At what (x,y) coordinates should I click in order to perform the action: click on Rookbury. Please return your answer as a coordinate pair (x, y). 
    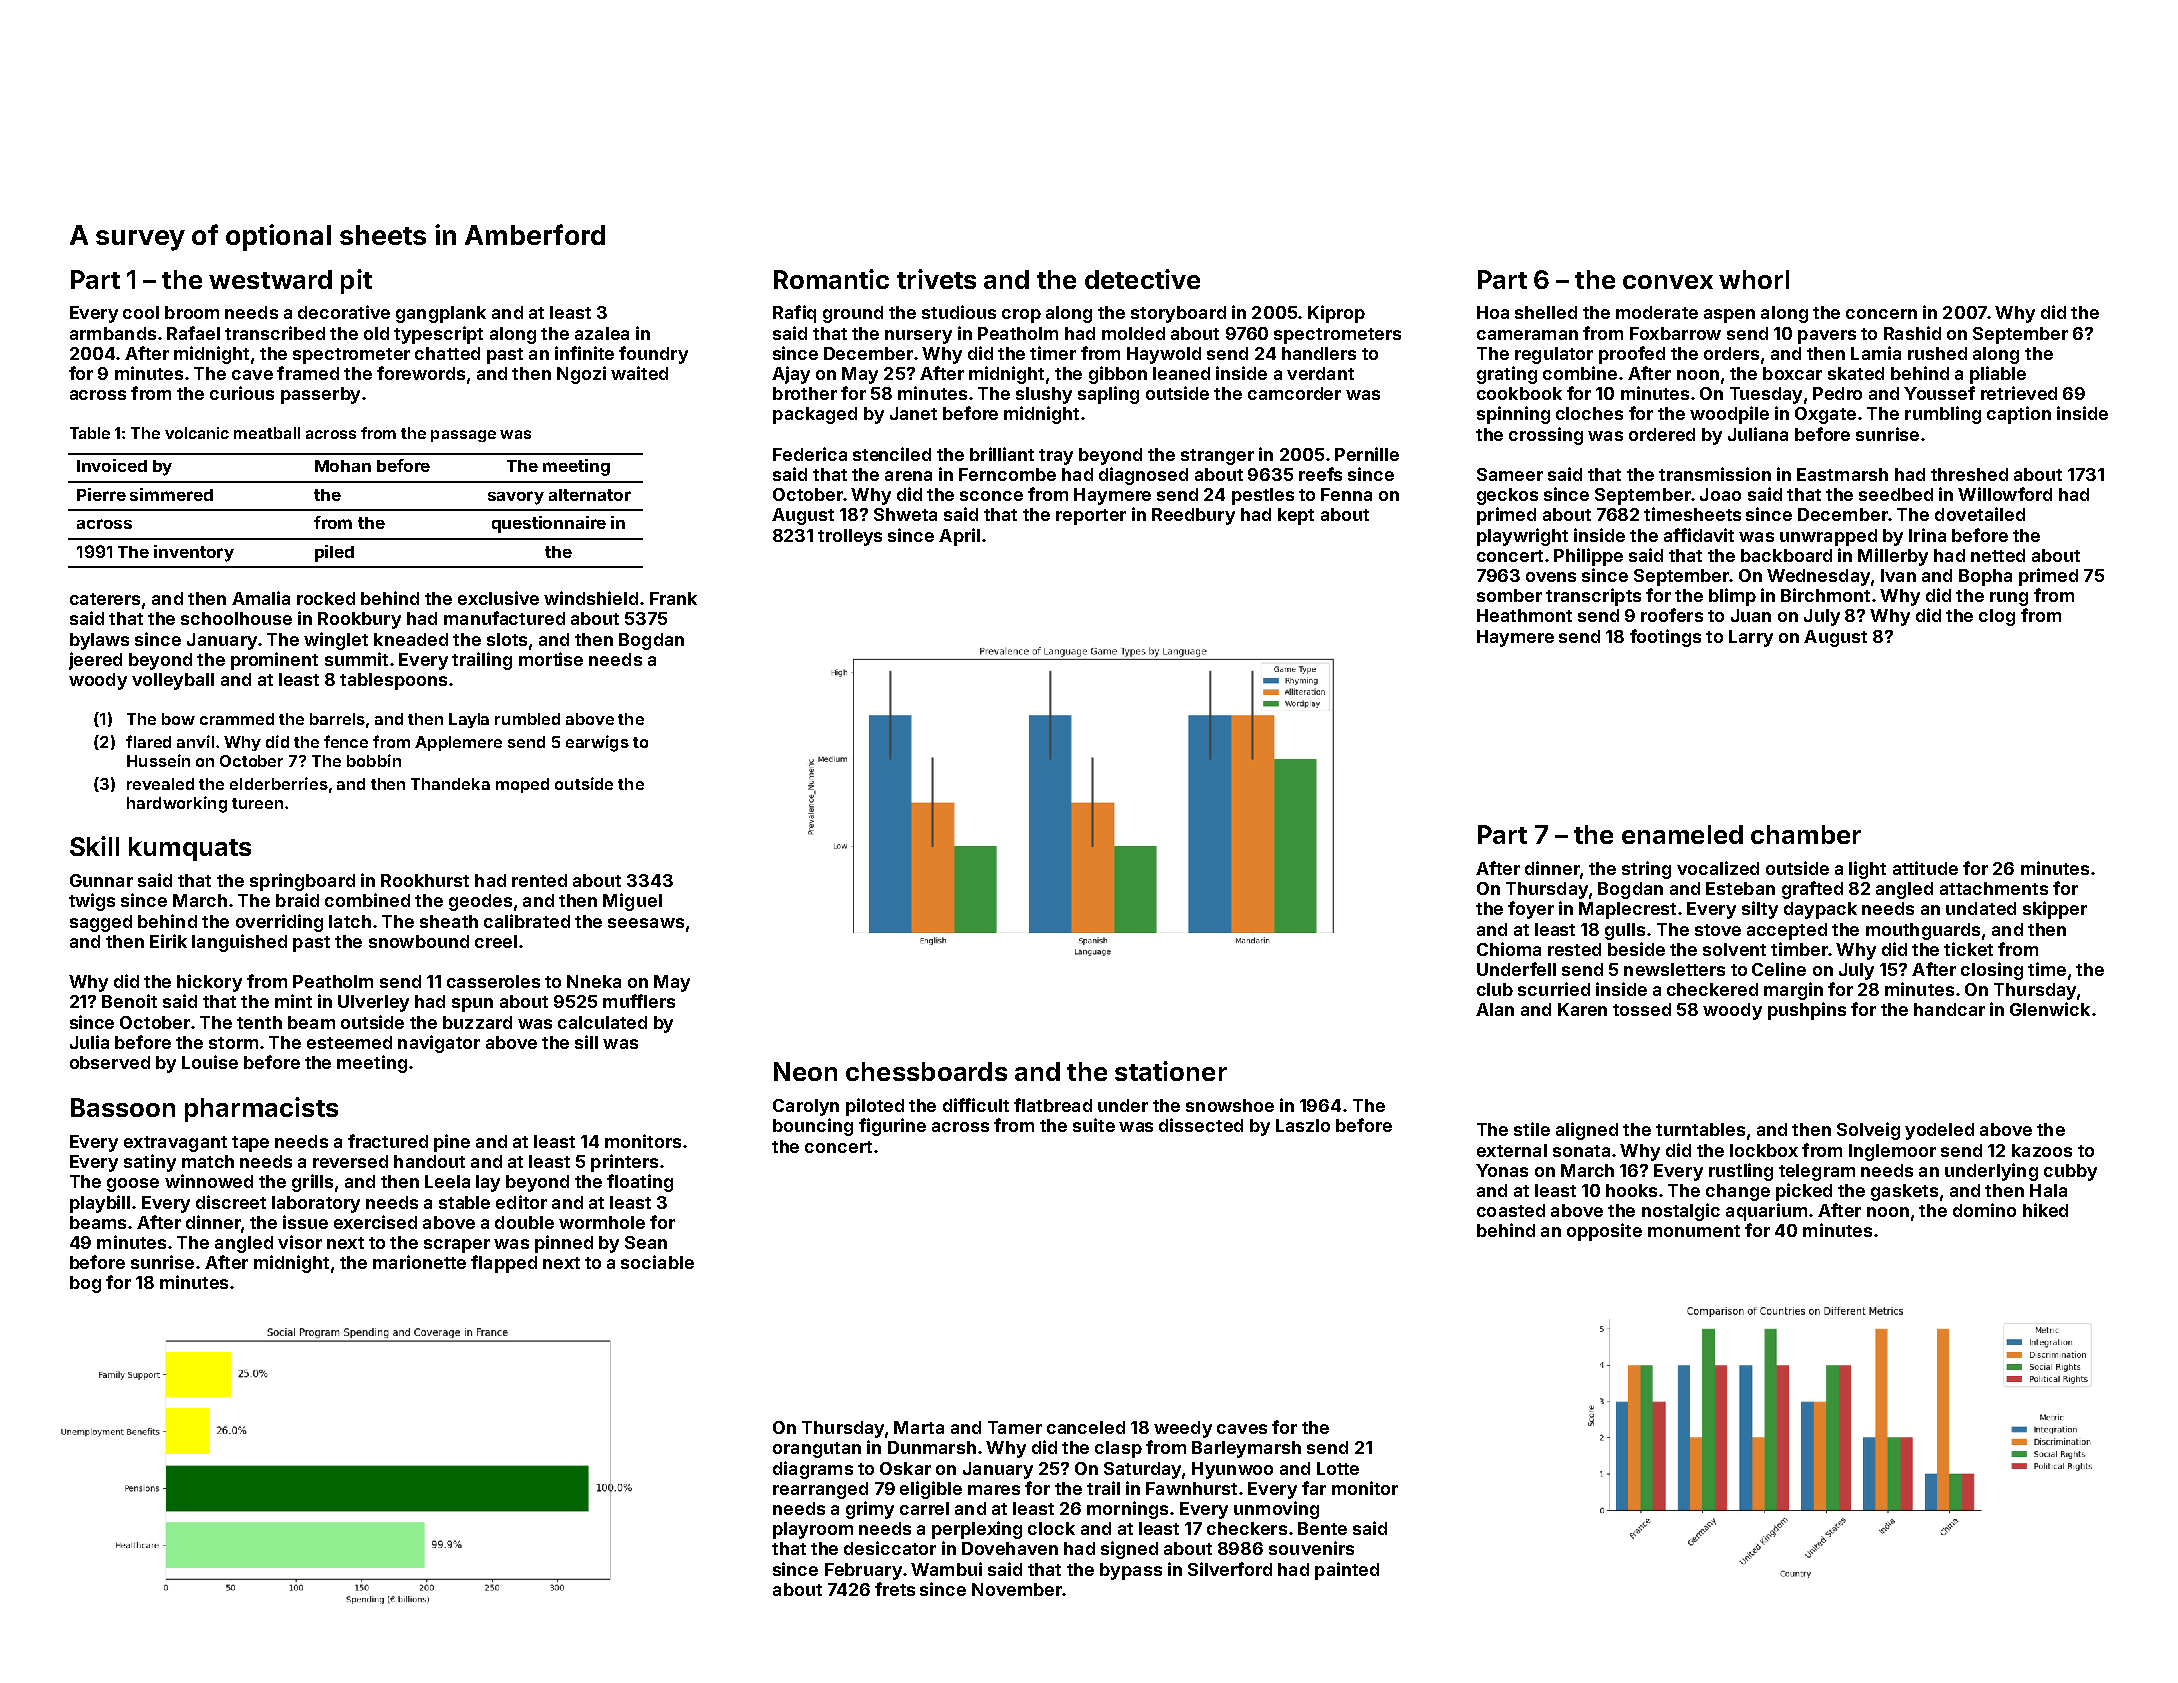
    Looking at the image, I should click on (359, 620).
